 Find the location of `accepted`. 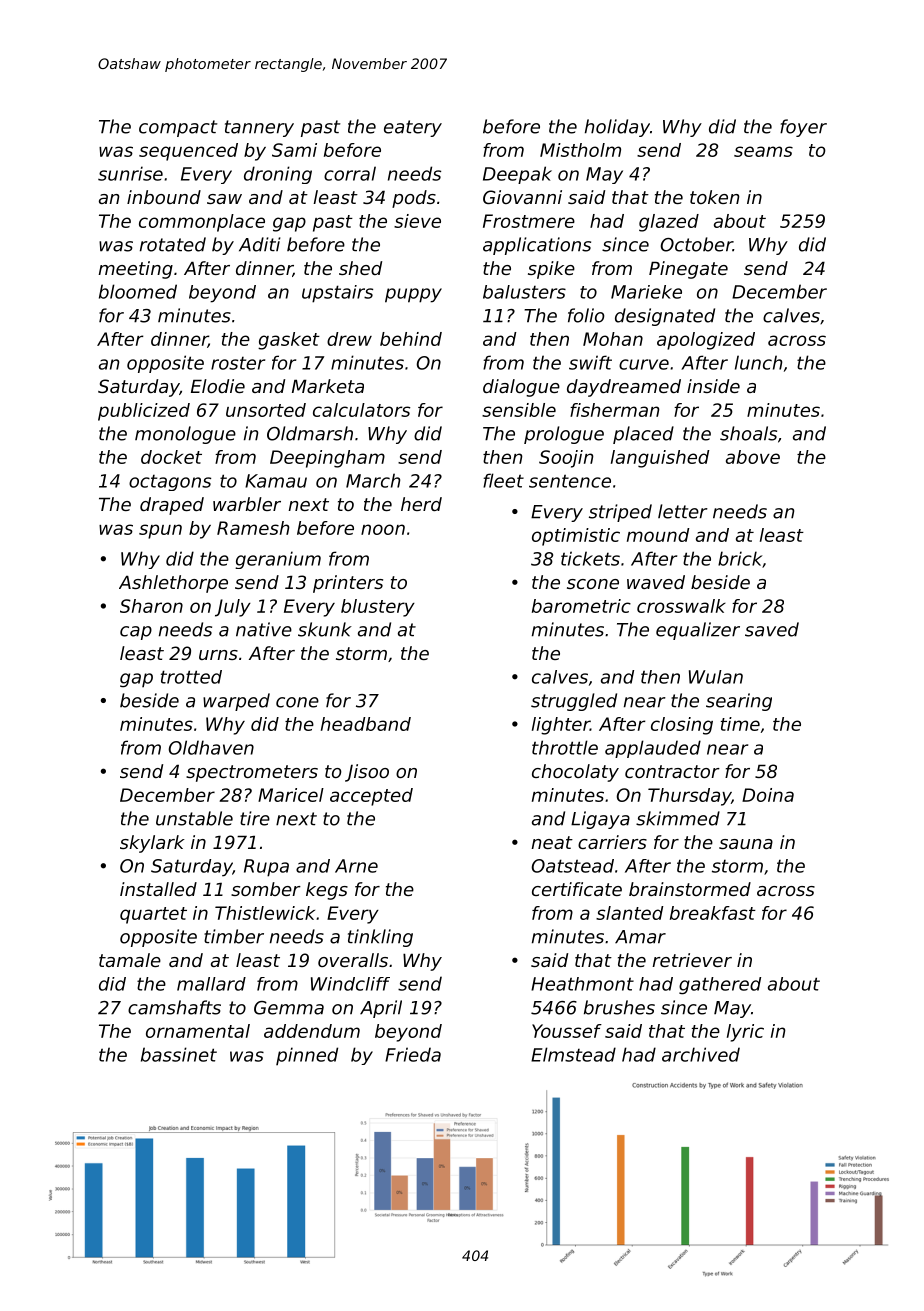

accepted is located at coordinates (371, 797).
